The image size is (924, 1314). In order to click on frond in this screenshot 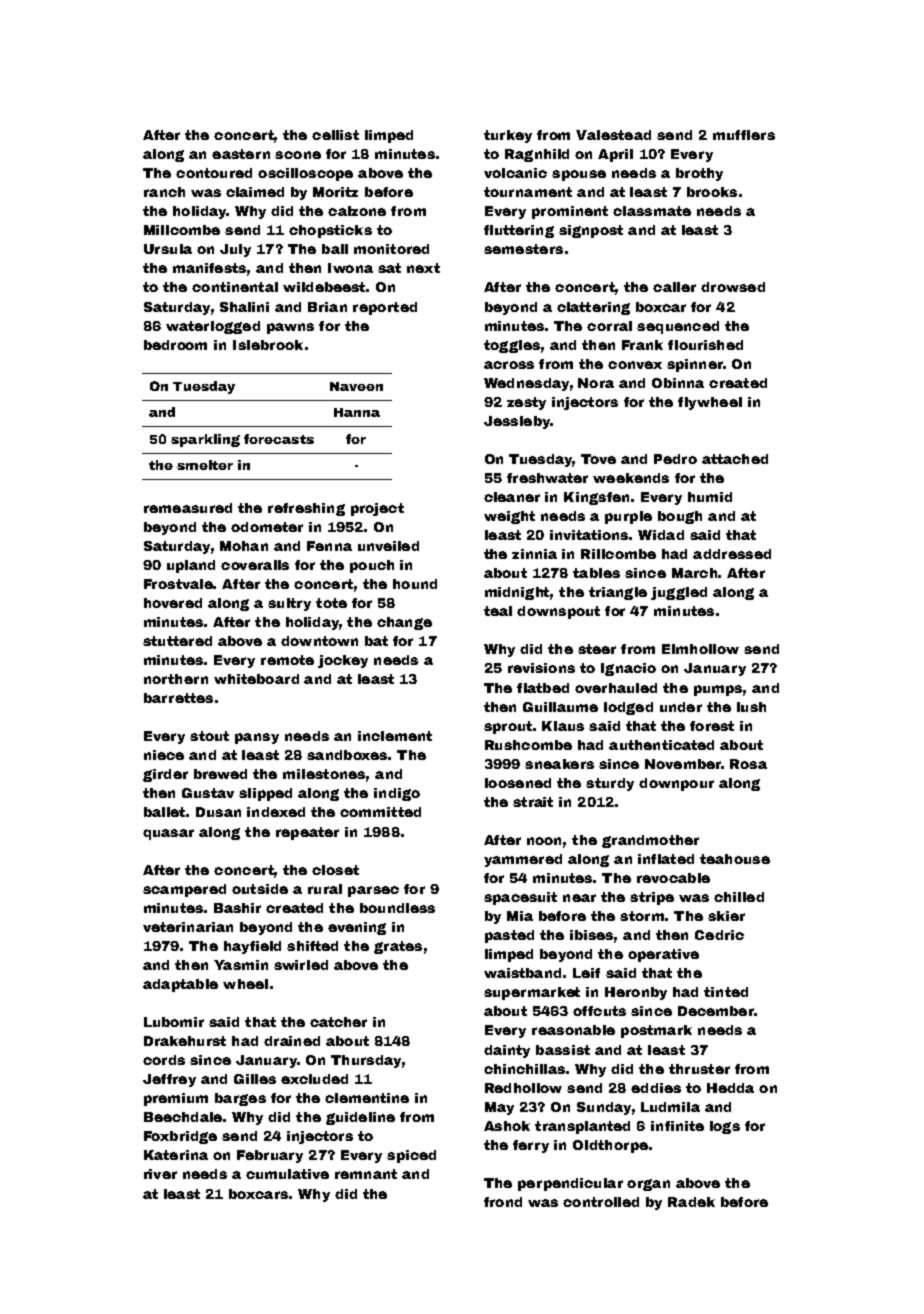, I will do `click(503, 1202)`.
